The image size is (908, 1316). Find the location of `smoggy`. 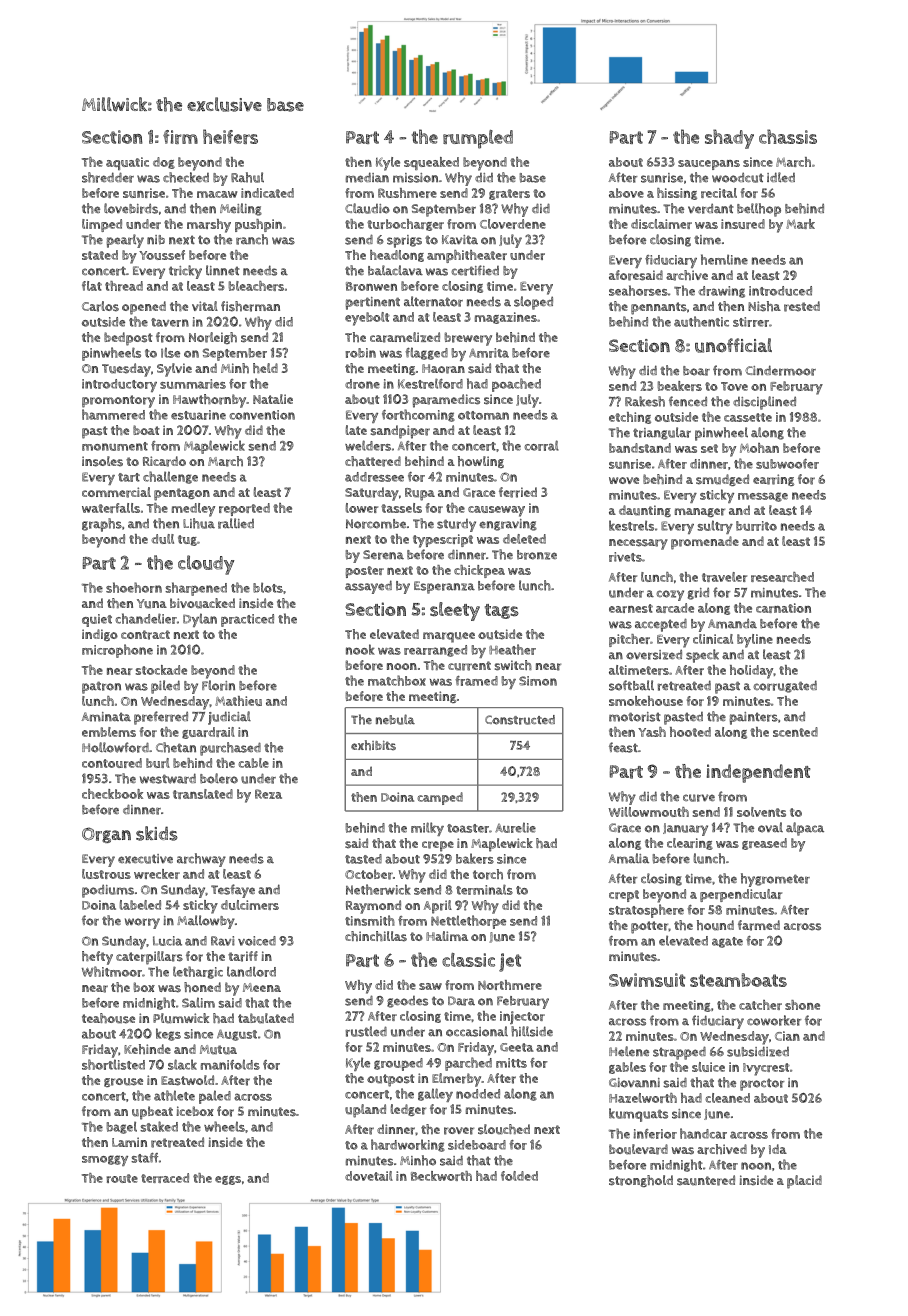

smoggy is located at coordinates (105, 1160).
